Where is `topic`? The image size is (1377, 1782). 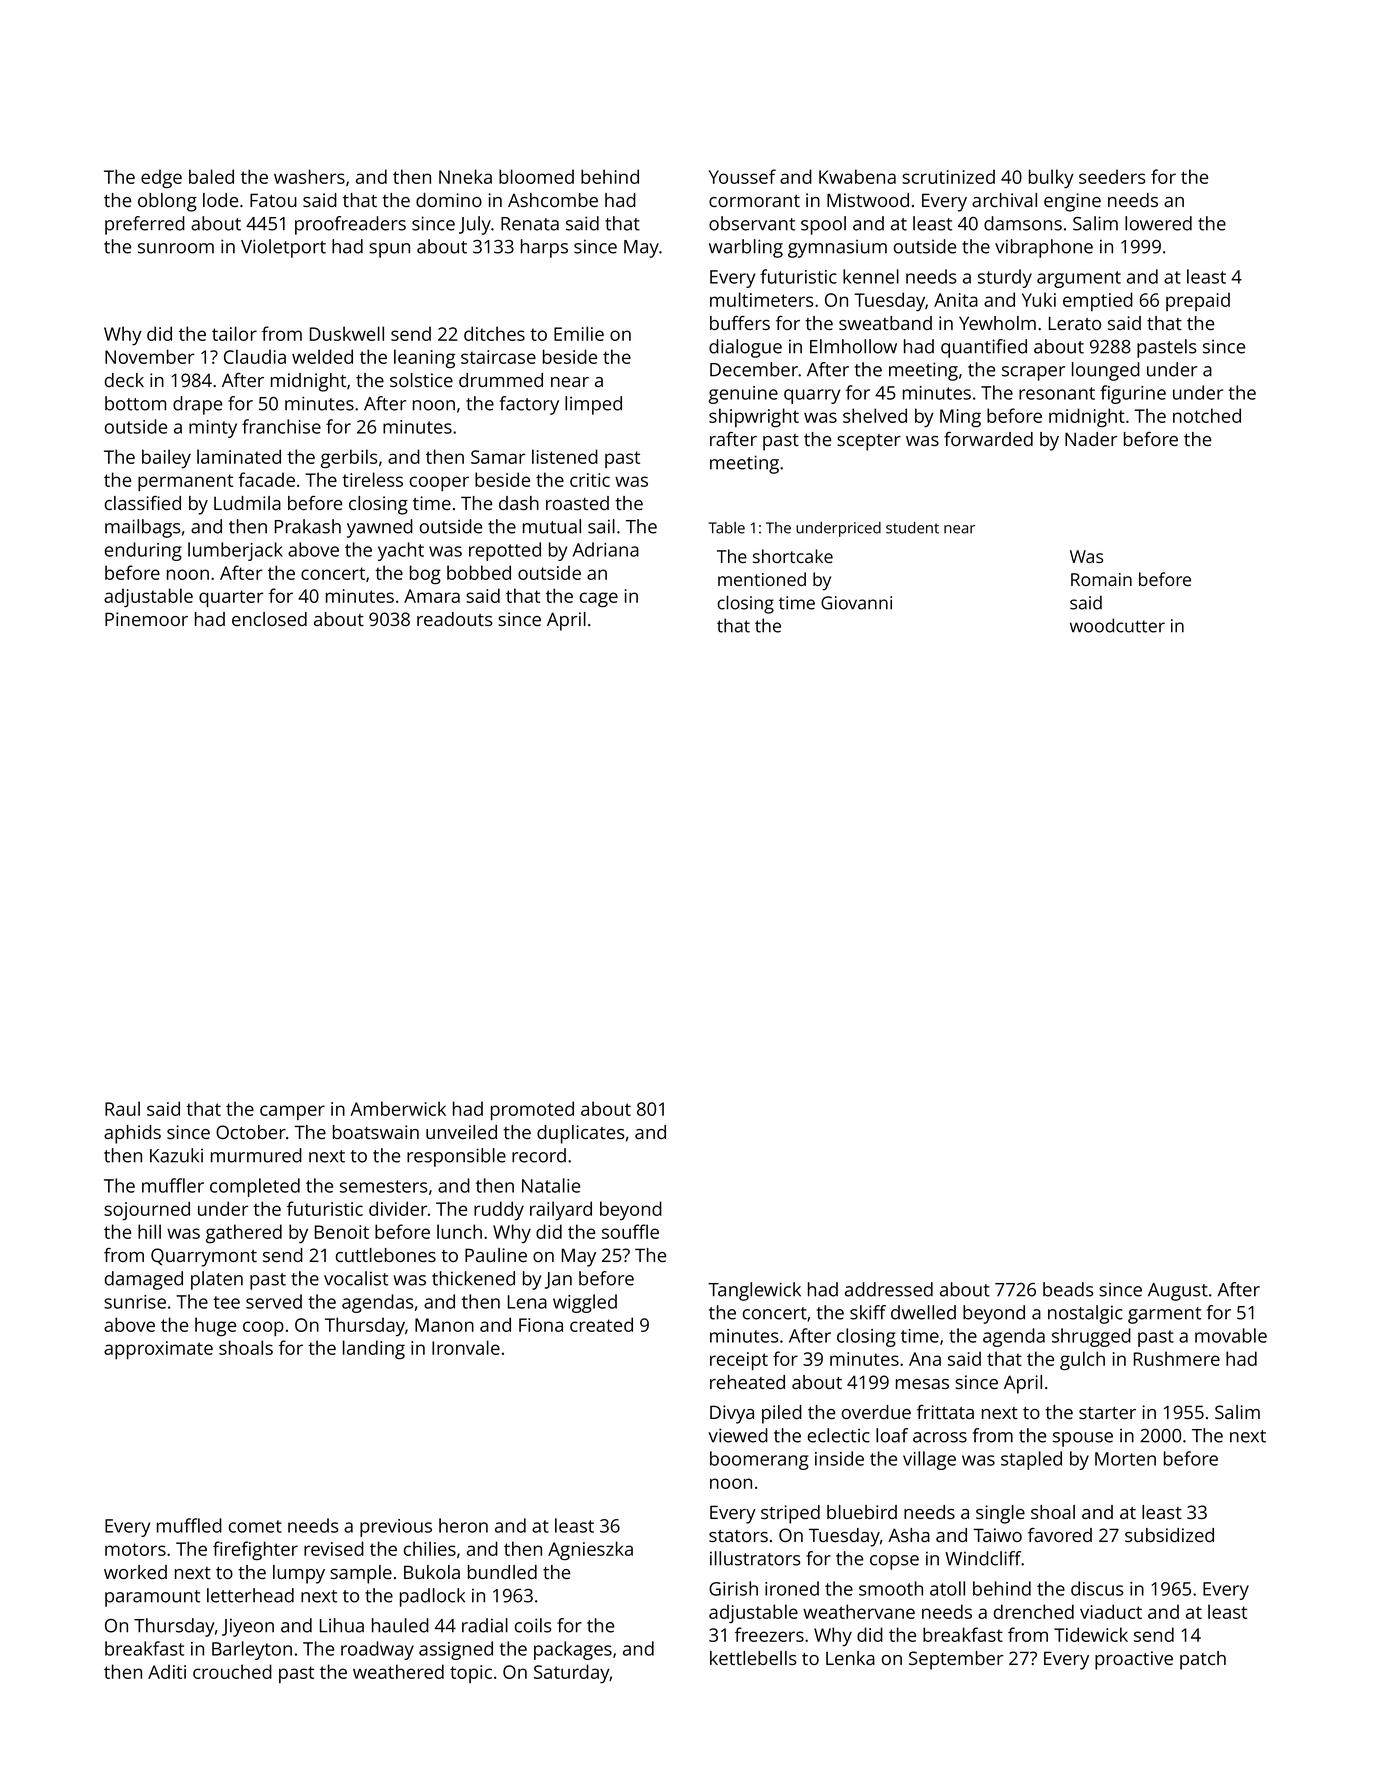 topic is located at coordinates (471, 1674).
